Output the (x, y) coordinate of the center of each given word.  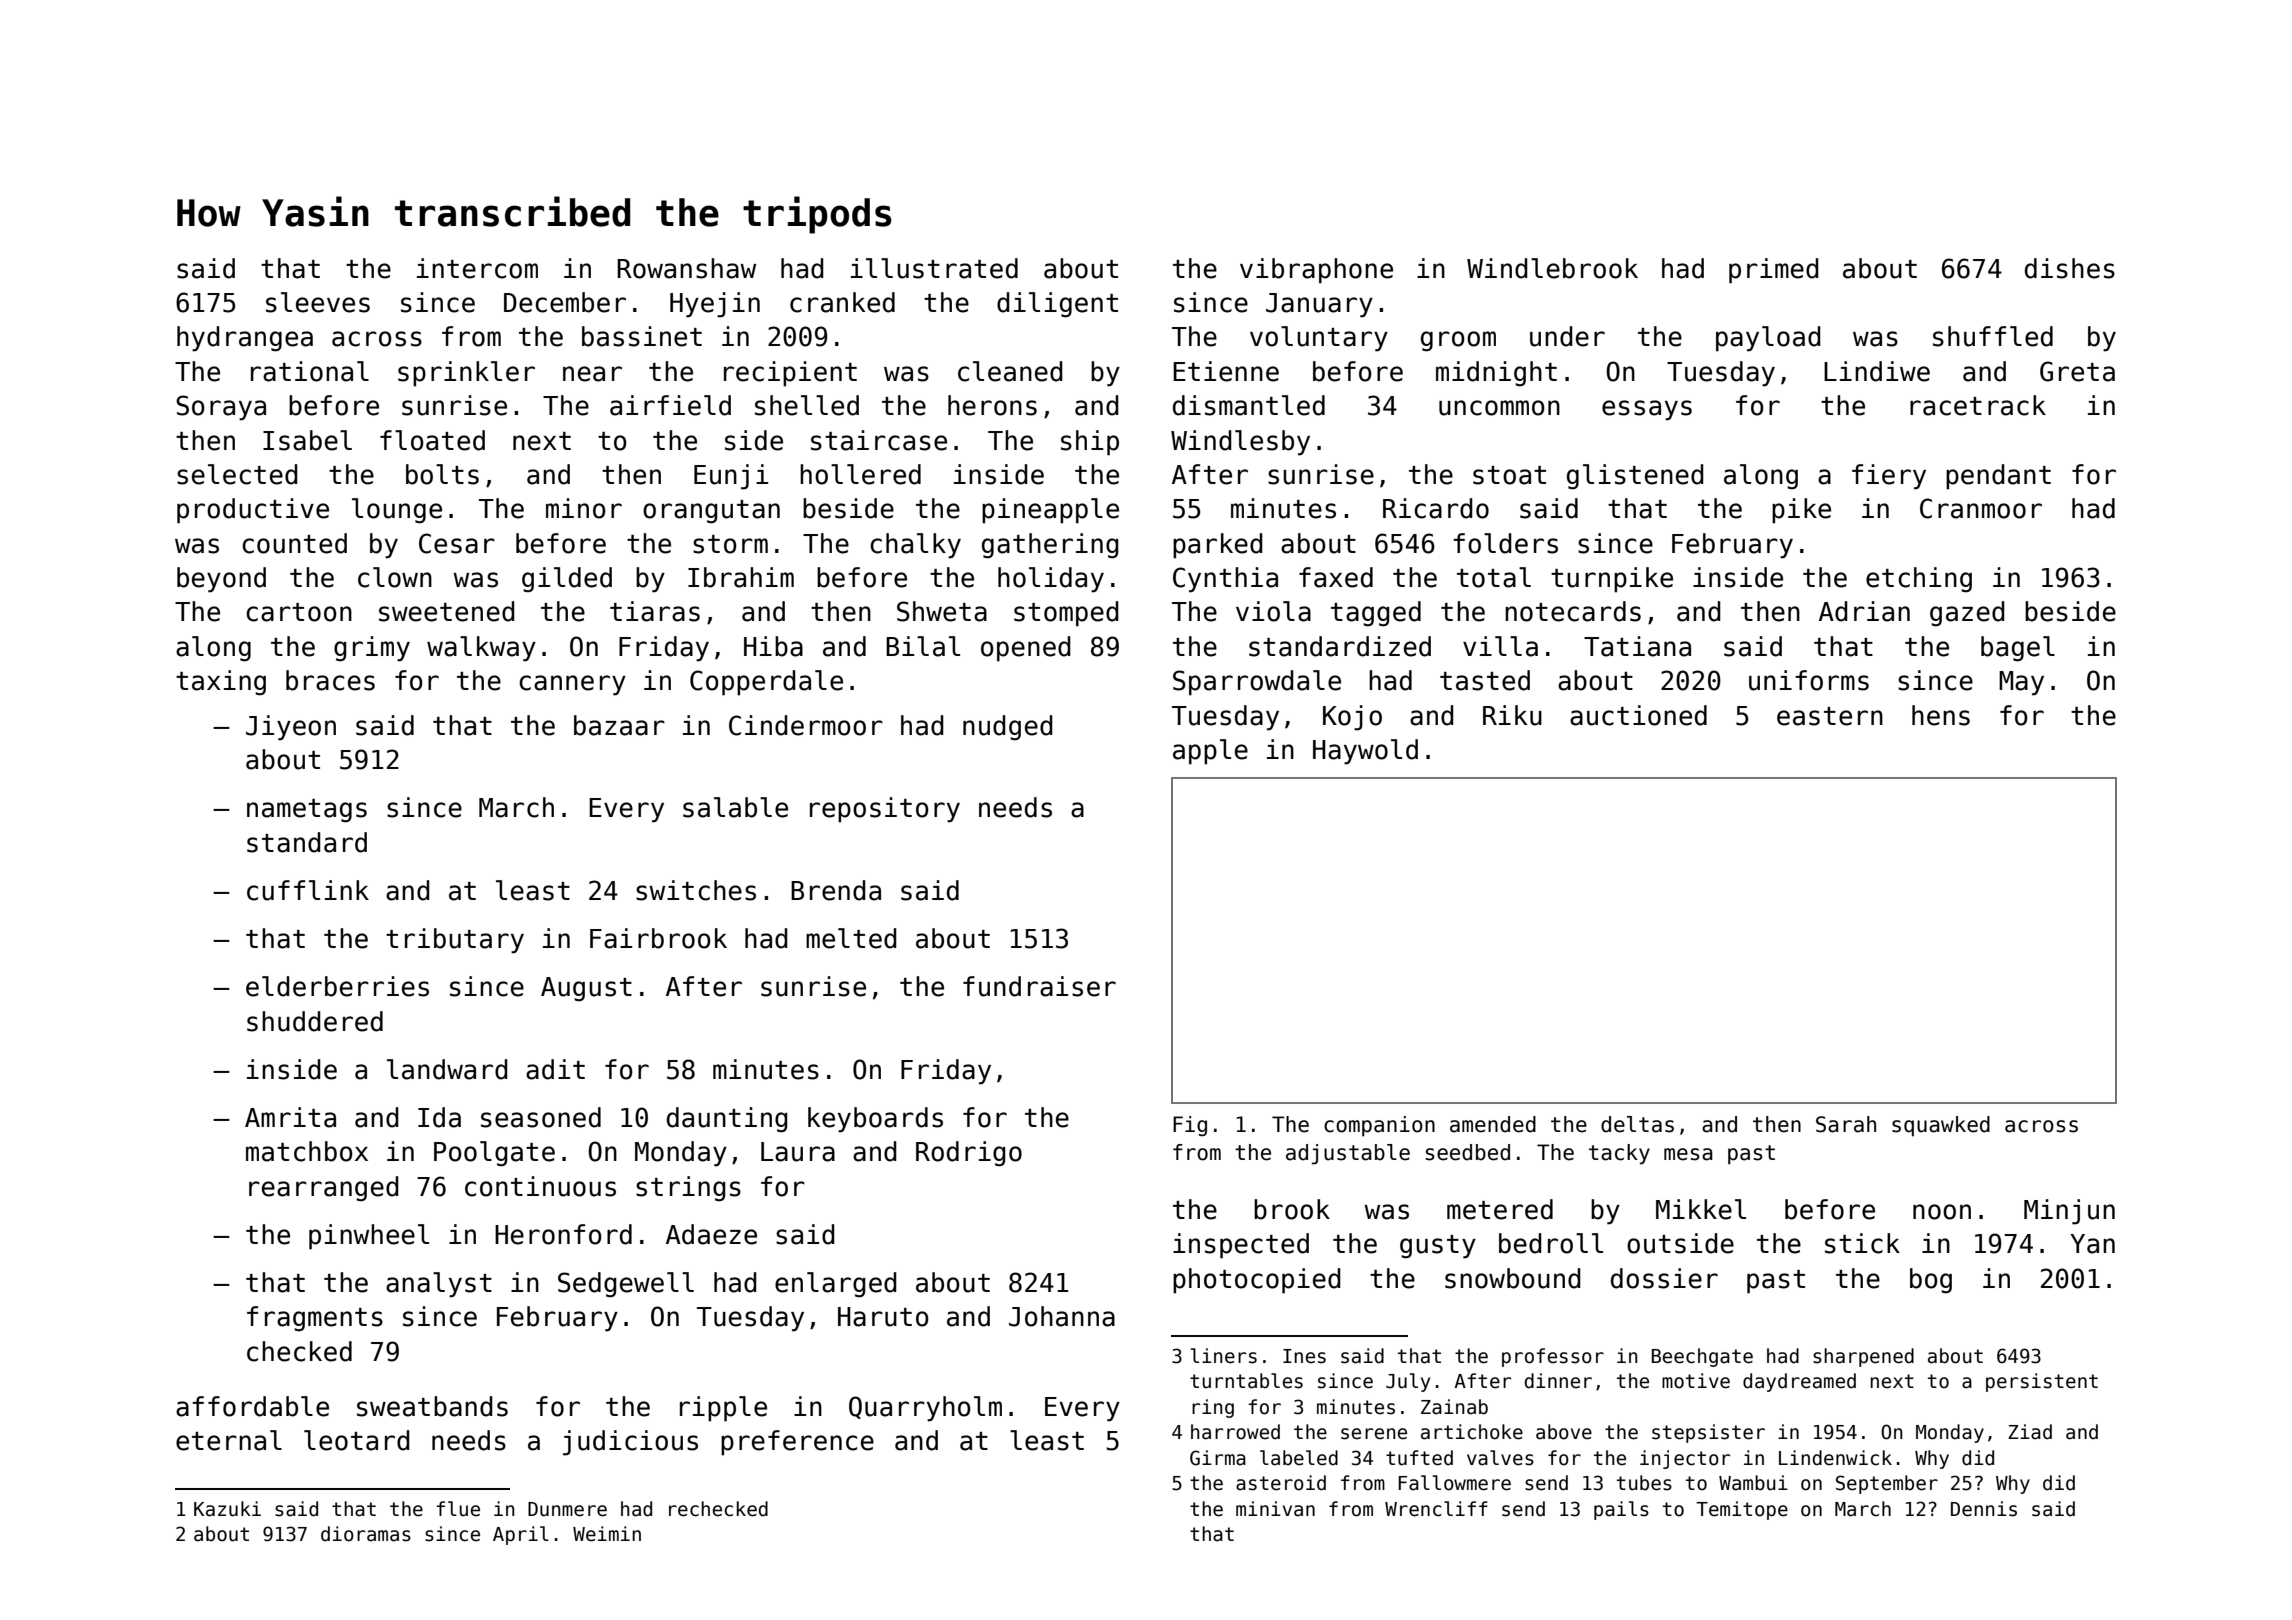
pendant (1998, 477)
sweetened (447, 611)
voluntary (1319, 339)
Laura (798, 1152)
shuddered (315, 1021)
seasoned (541, 1117)
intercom (477, 268)
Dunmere (567, 1509)
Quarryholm (925, 1409)
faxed (1336, 577)
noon (1942, 1212)
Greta (2077, 371)
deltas (1637, 1124)
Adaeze (711, 1234)
